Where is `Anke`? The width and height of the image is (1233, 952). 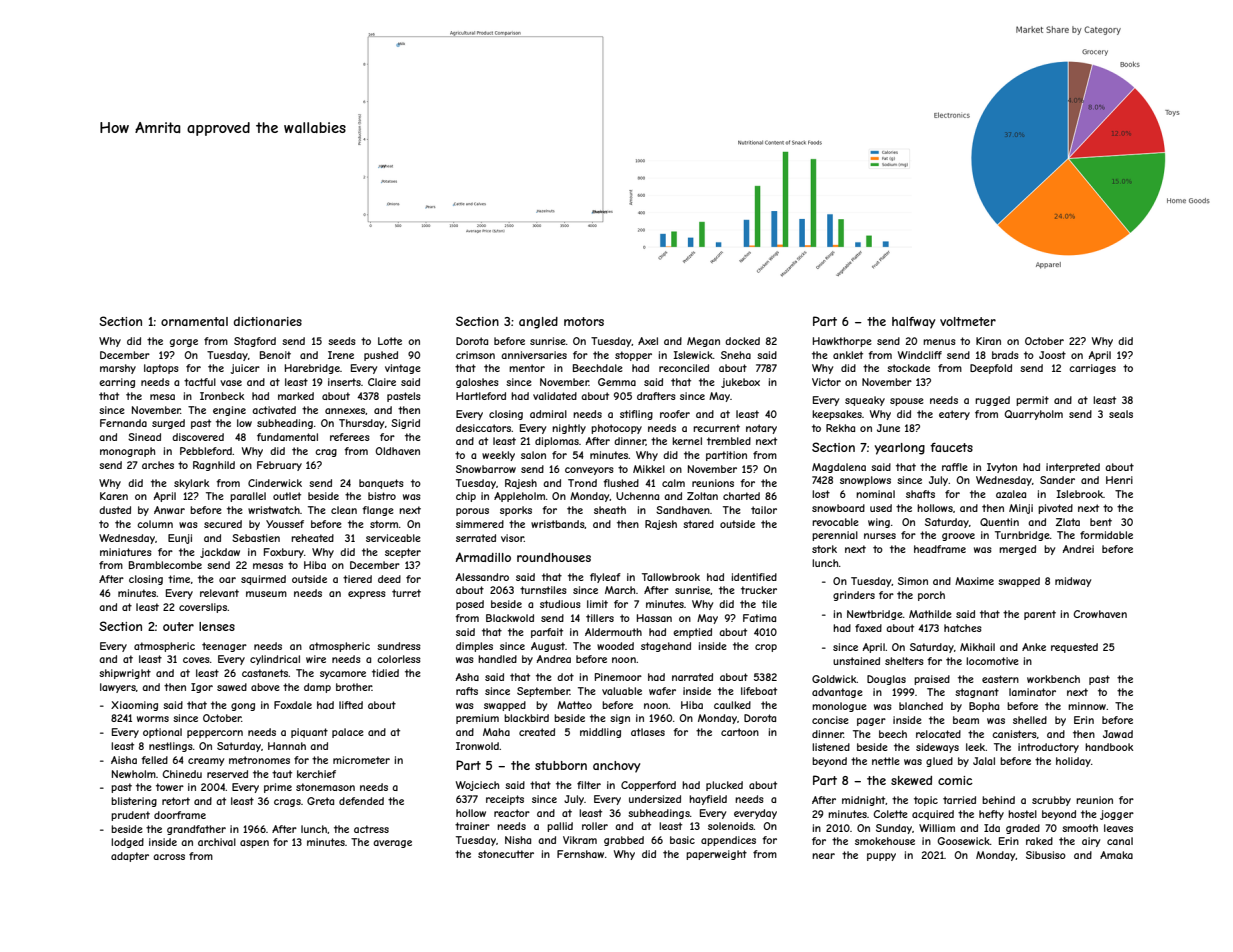
Anke is located at coordinates (1034, 647).
